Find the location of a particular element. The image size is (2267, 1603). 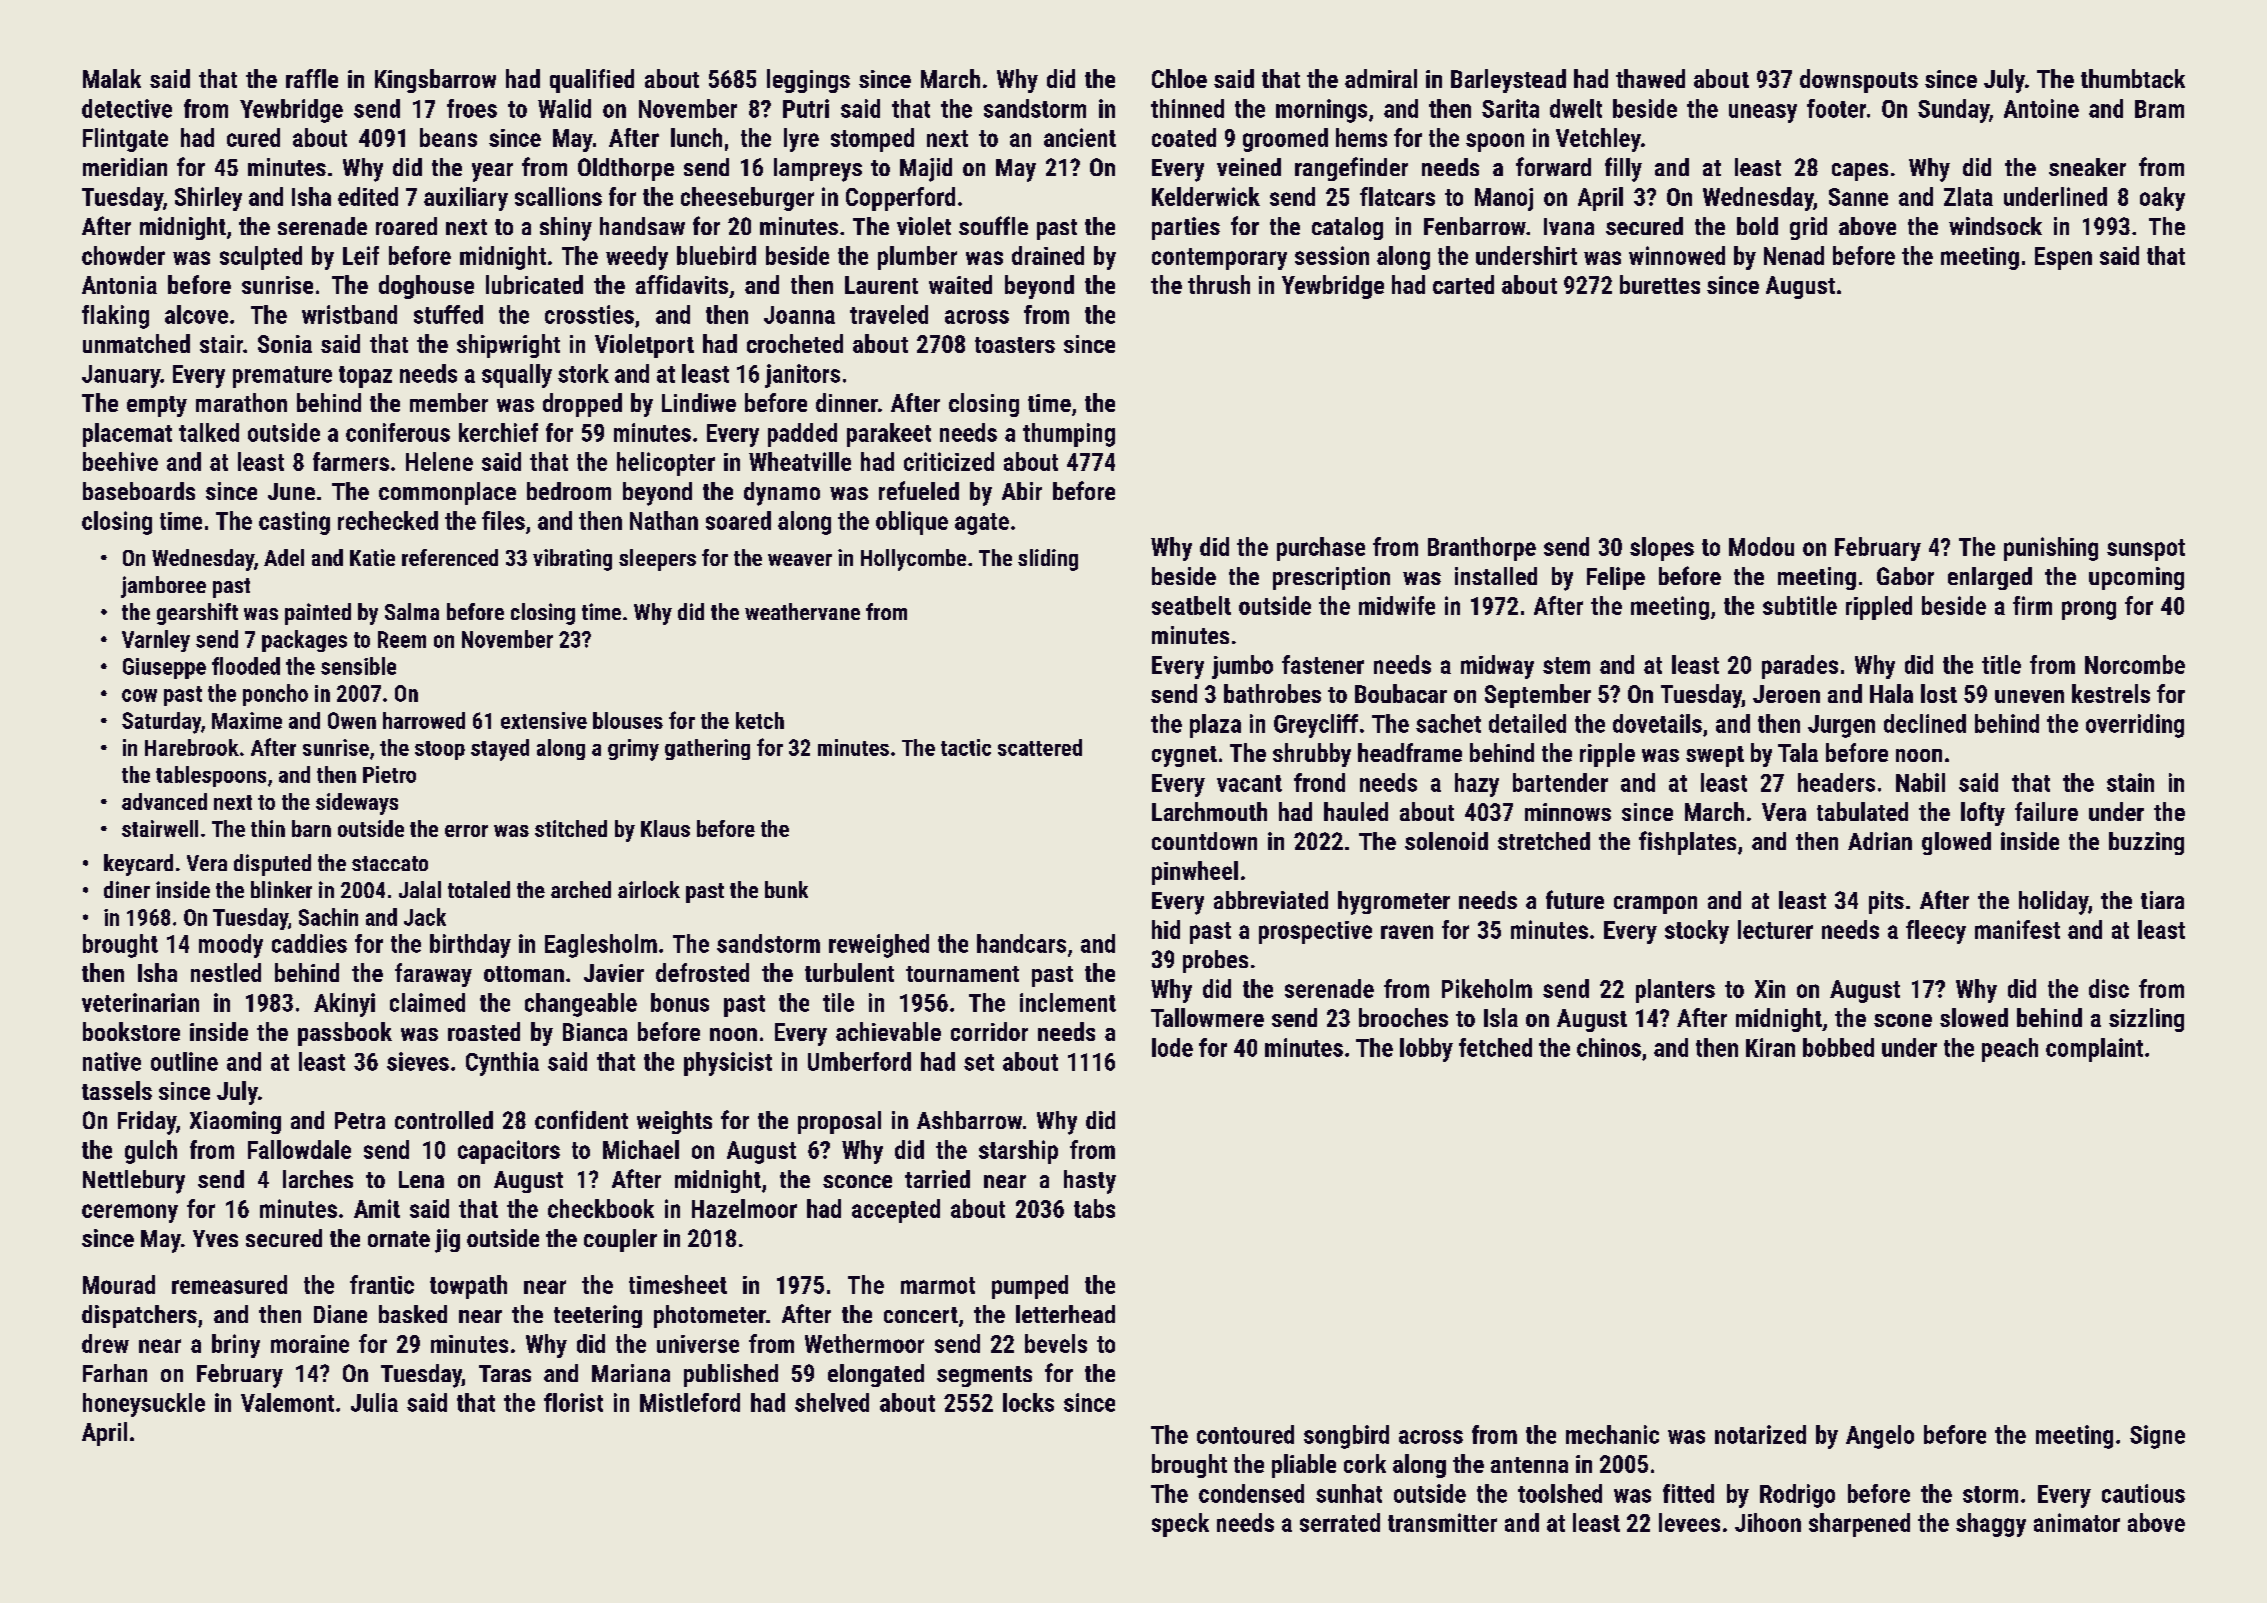

proposal is located at coordinates (839, 1122).
